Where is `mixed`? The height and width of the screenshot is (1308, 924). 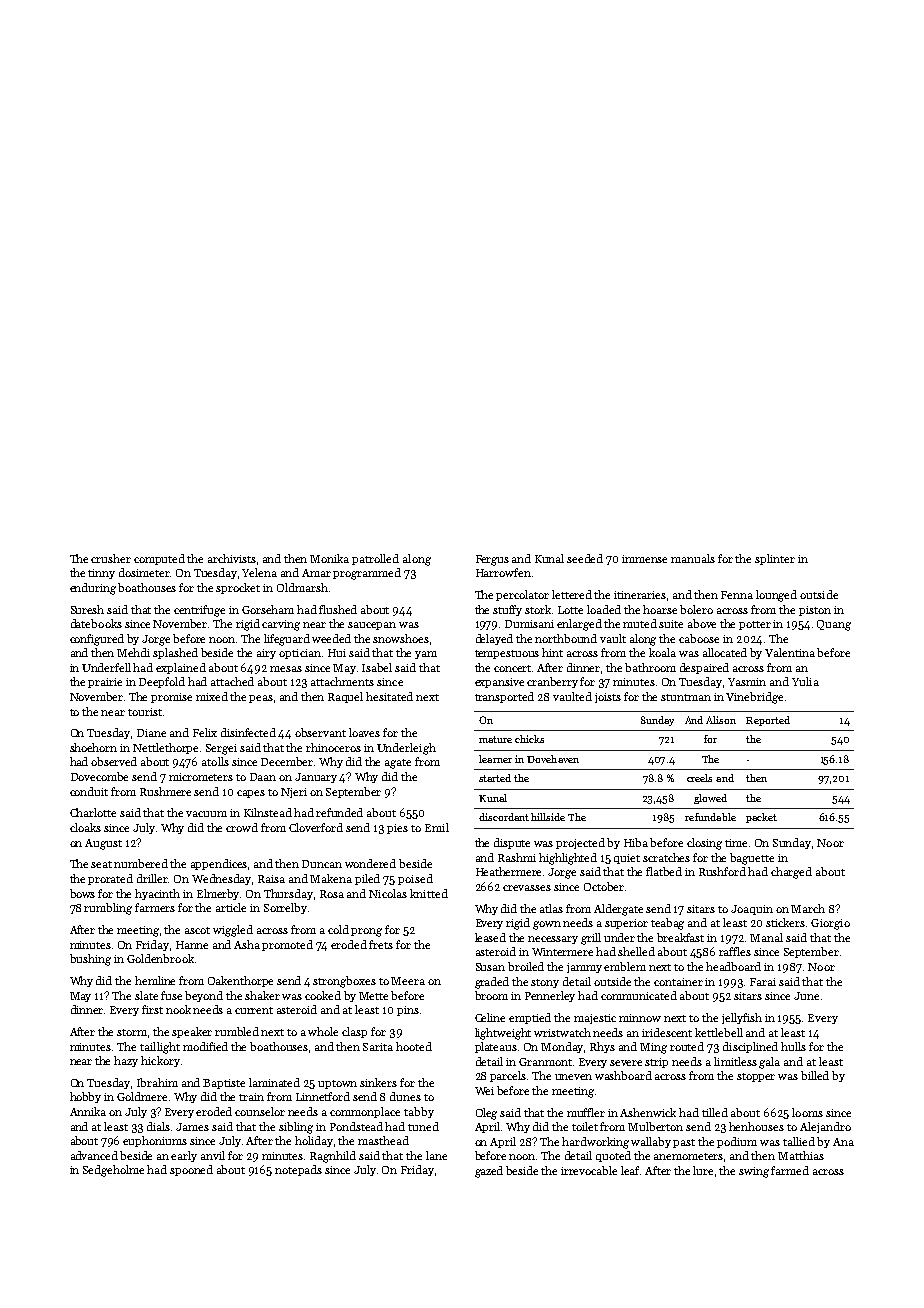
mixed is located at coordinates (212, 696).
